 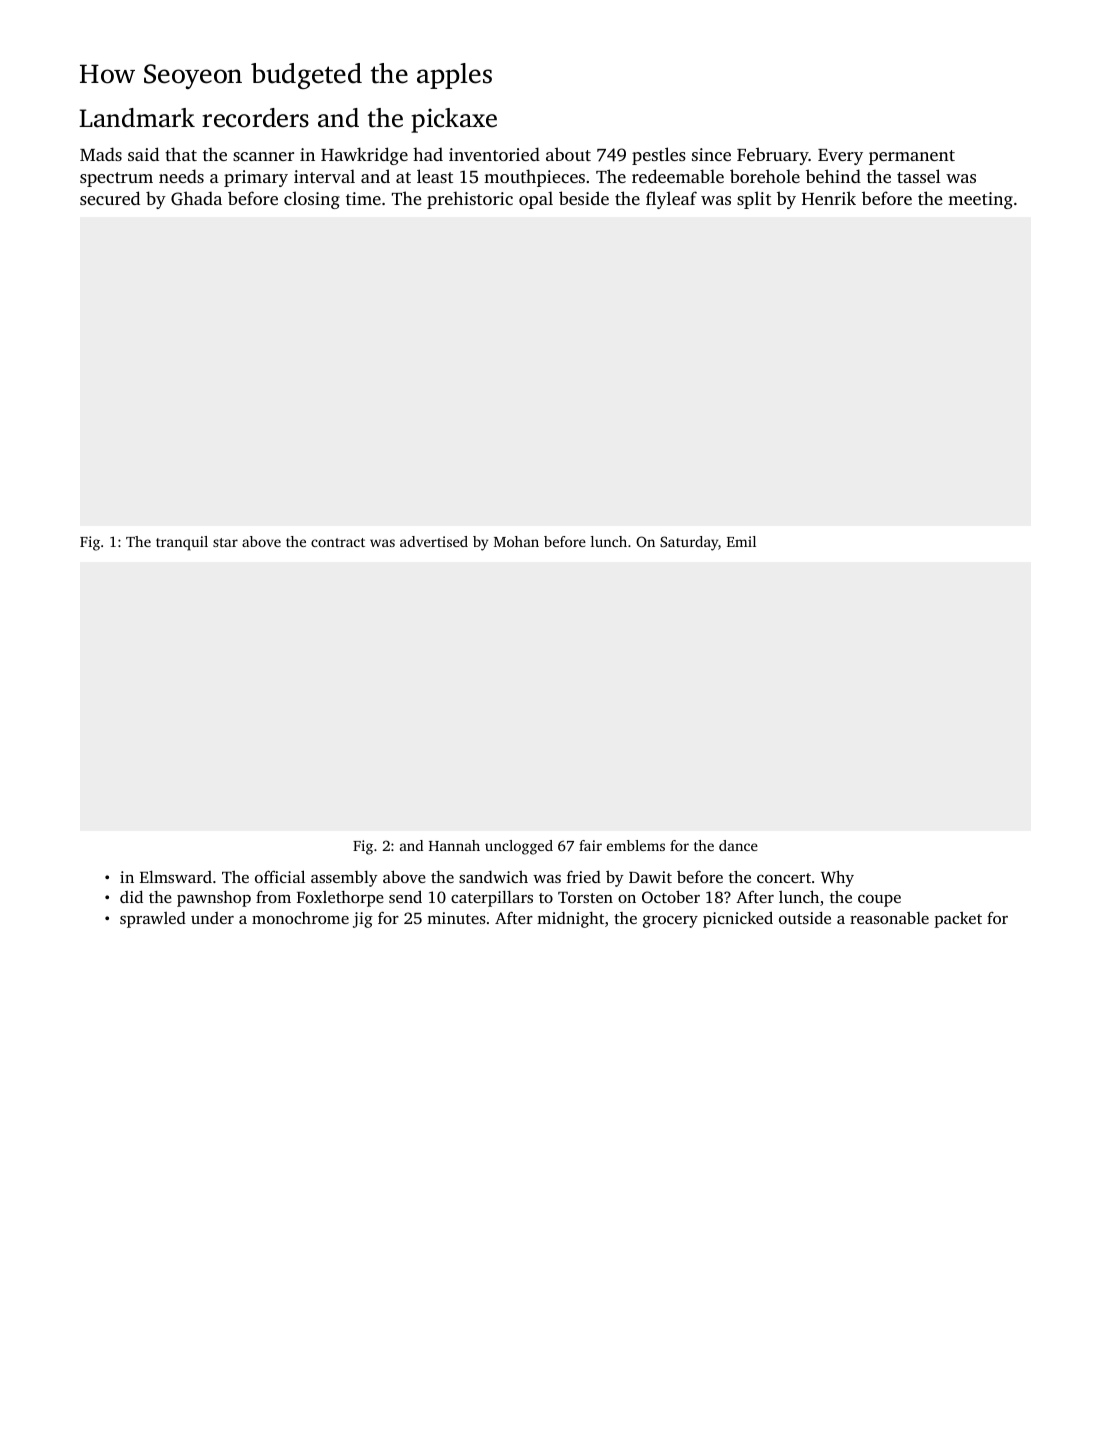 I want to click on closing, so click(x=312, y=200).
